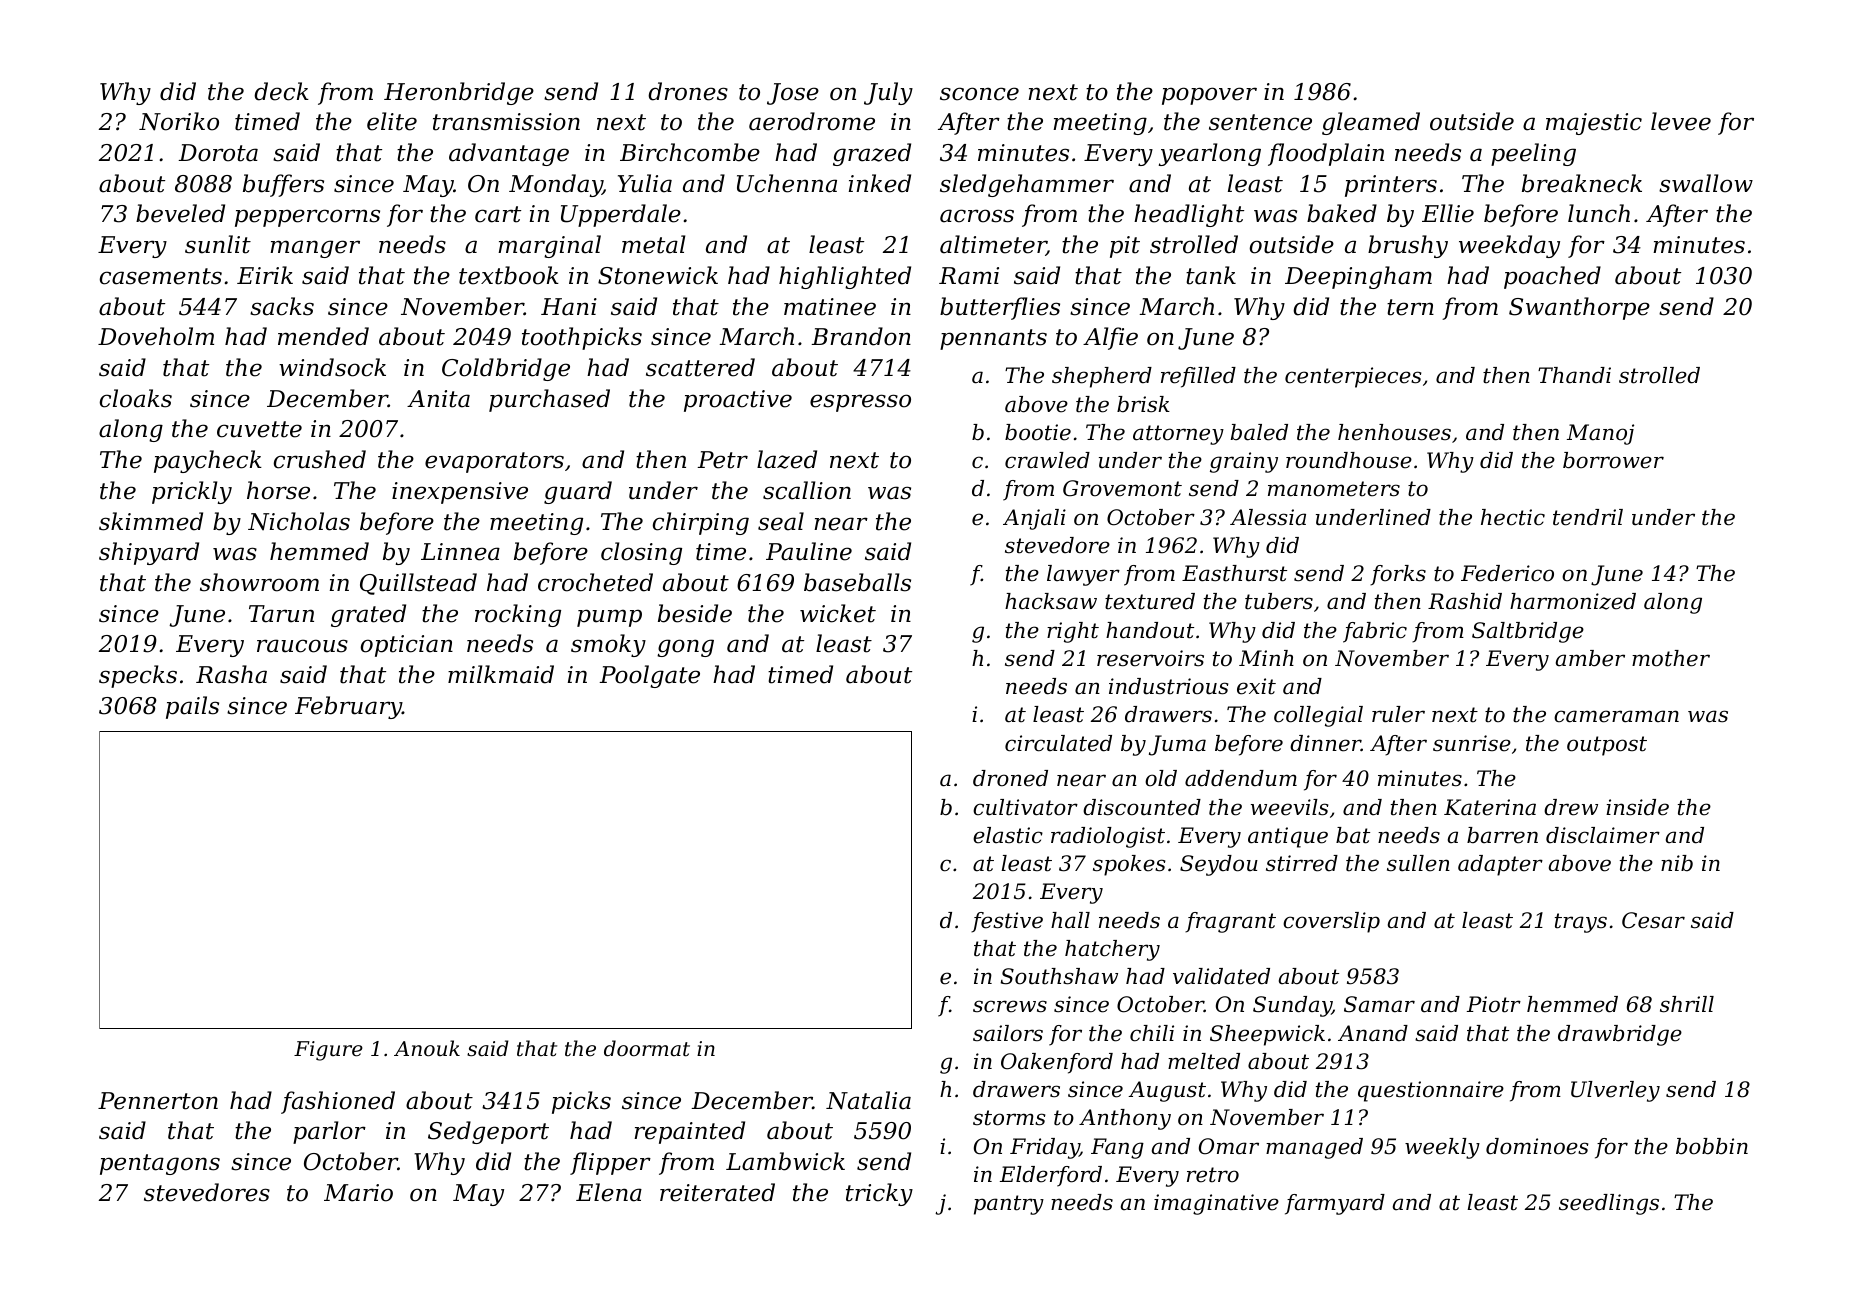 The height and width of the screenshot is (1309, 1852). I want to click on levee, so click(1681, 121).
